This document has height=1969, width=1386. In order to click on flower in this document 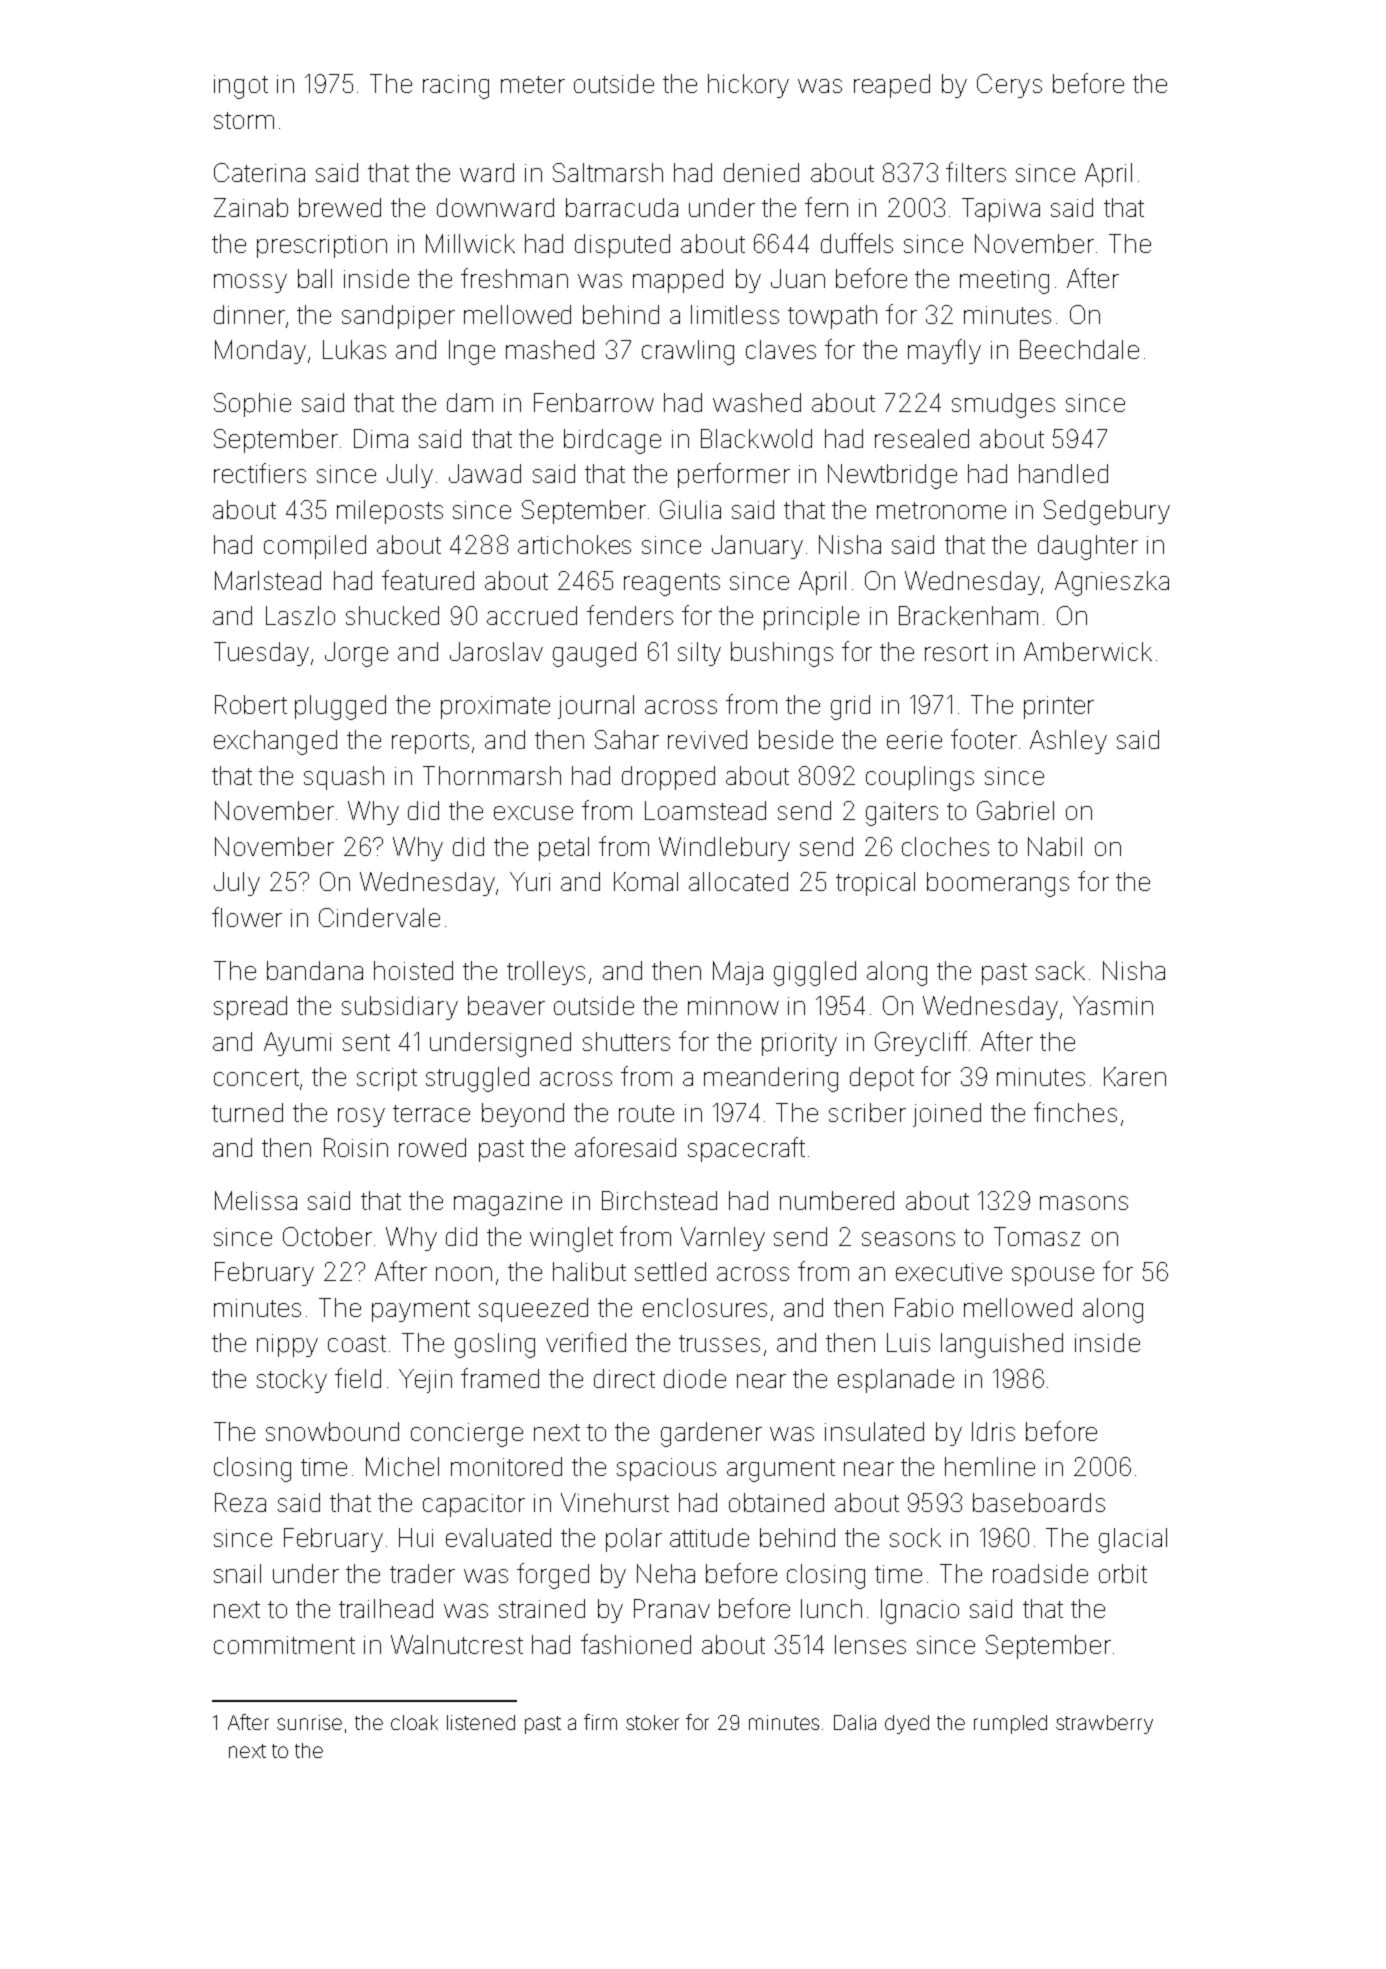, I will do `click(247, 917)`.
